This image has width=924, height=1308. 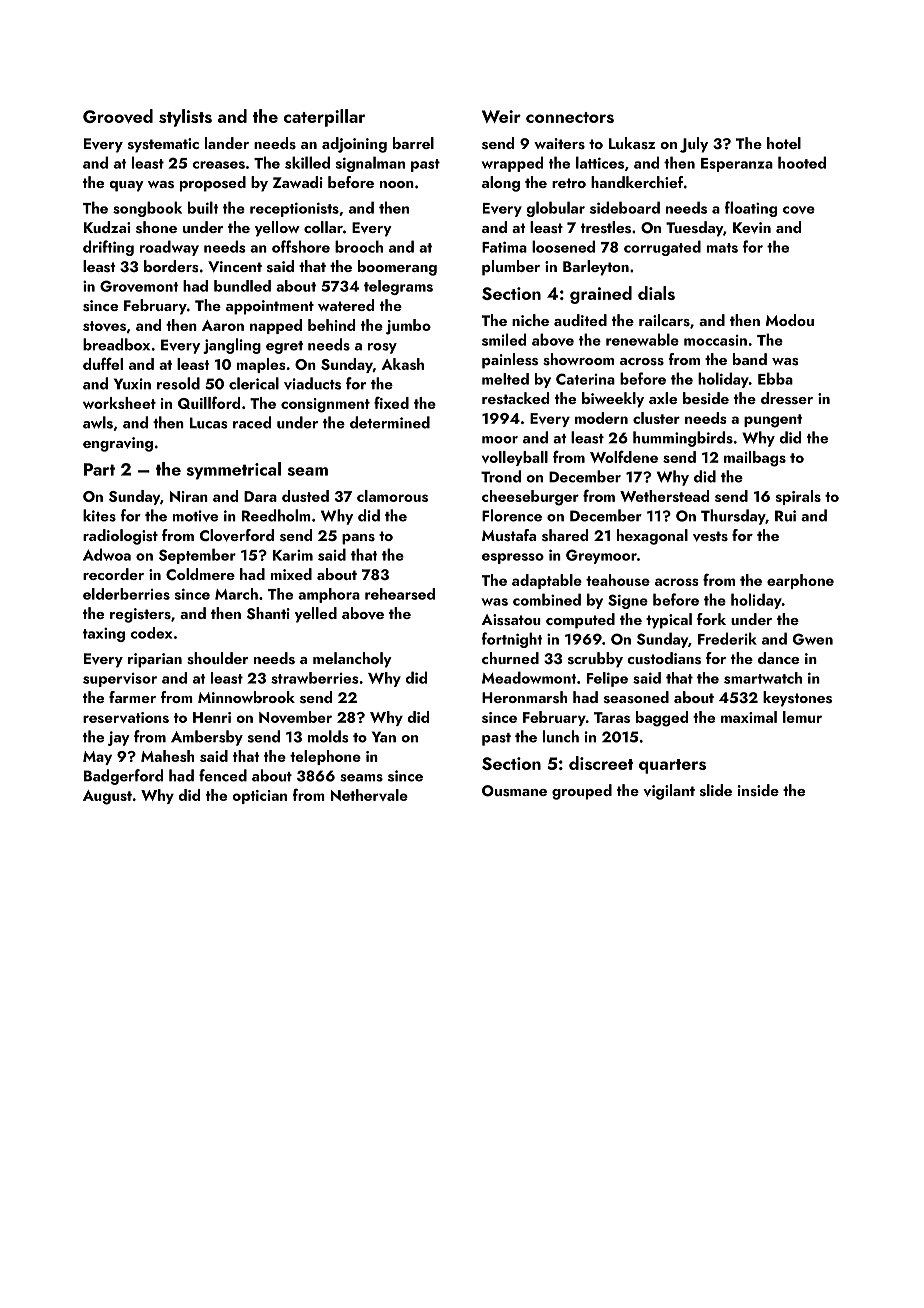 What do you see at coordinates (246, 697) in the image?
I see `Minnowbrook` at bounding box center [246, 697].
